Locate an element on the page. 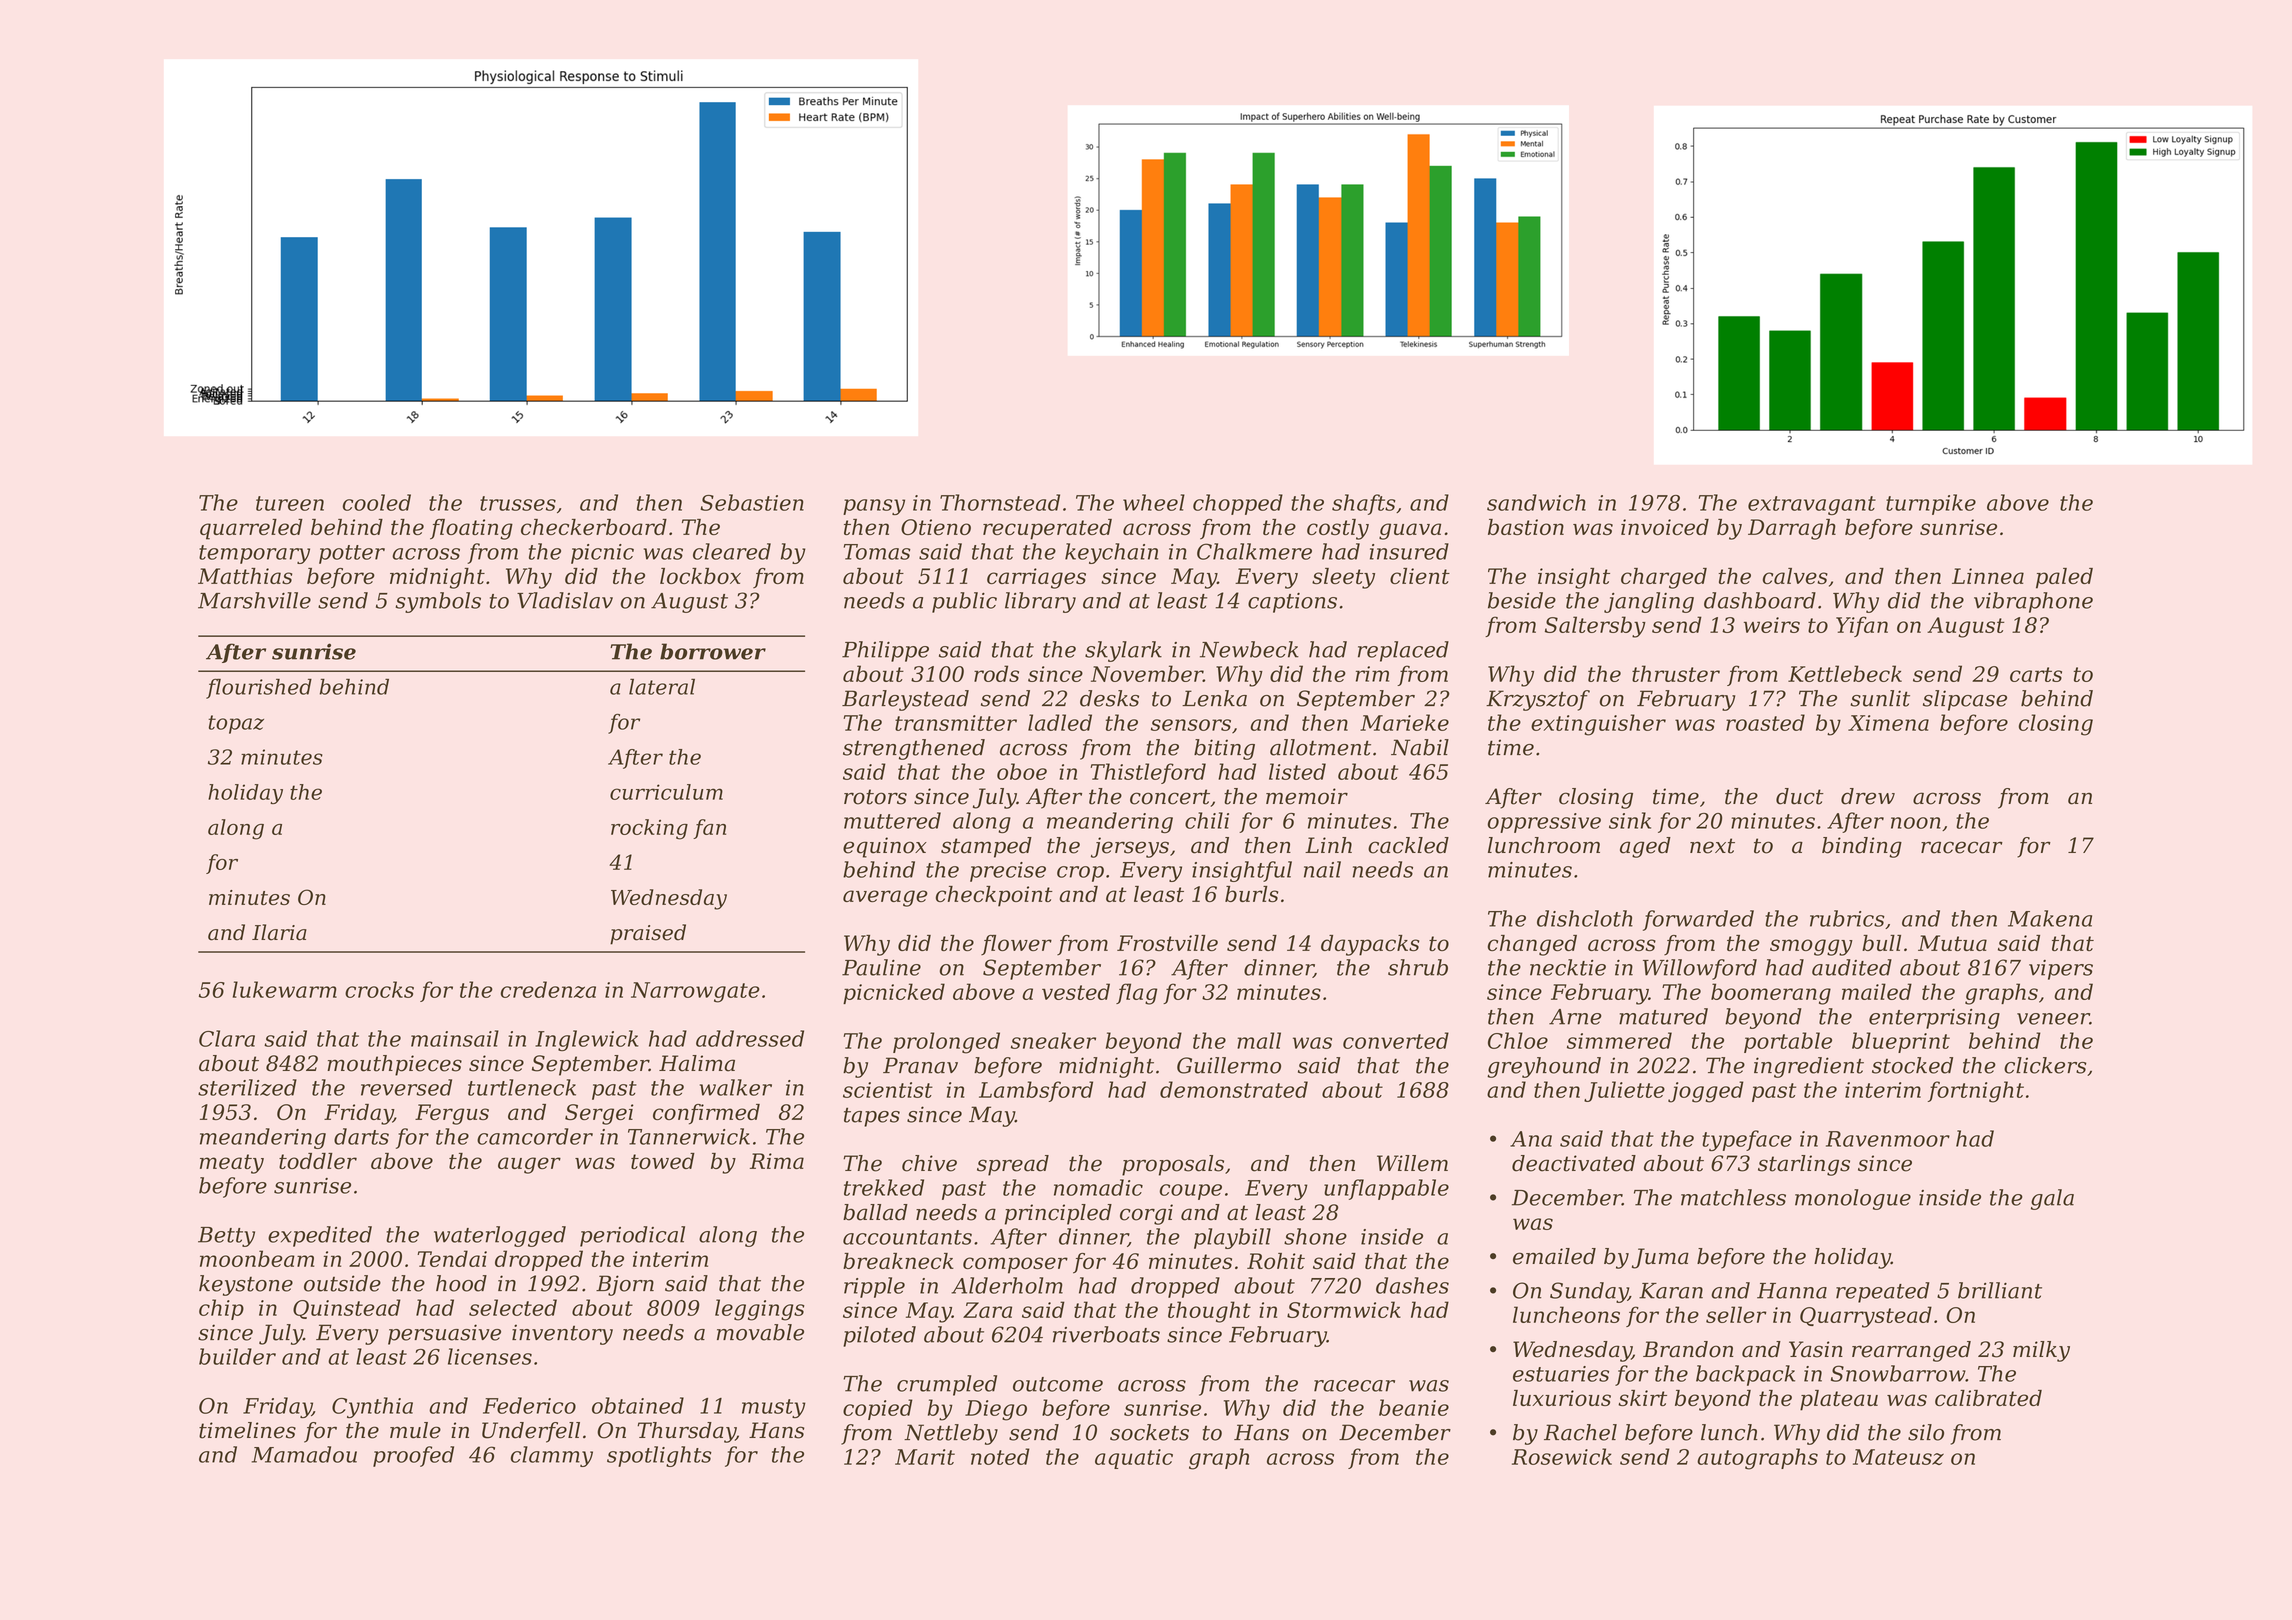 The image size is (2292, 1620). licenses is located at coordinates (490, 1356).
